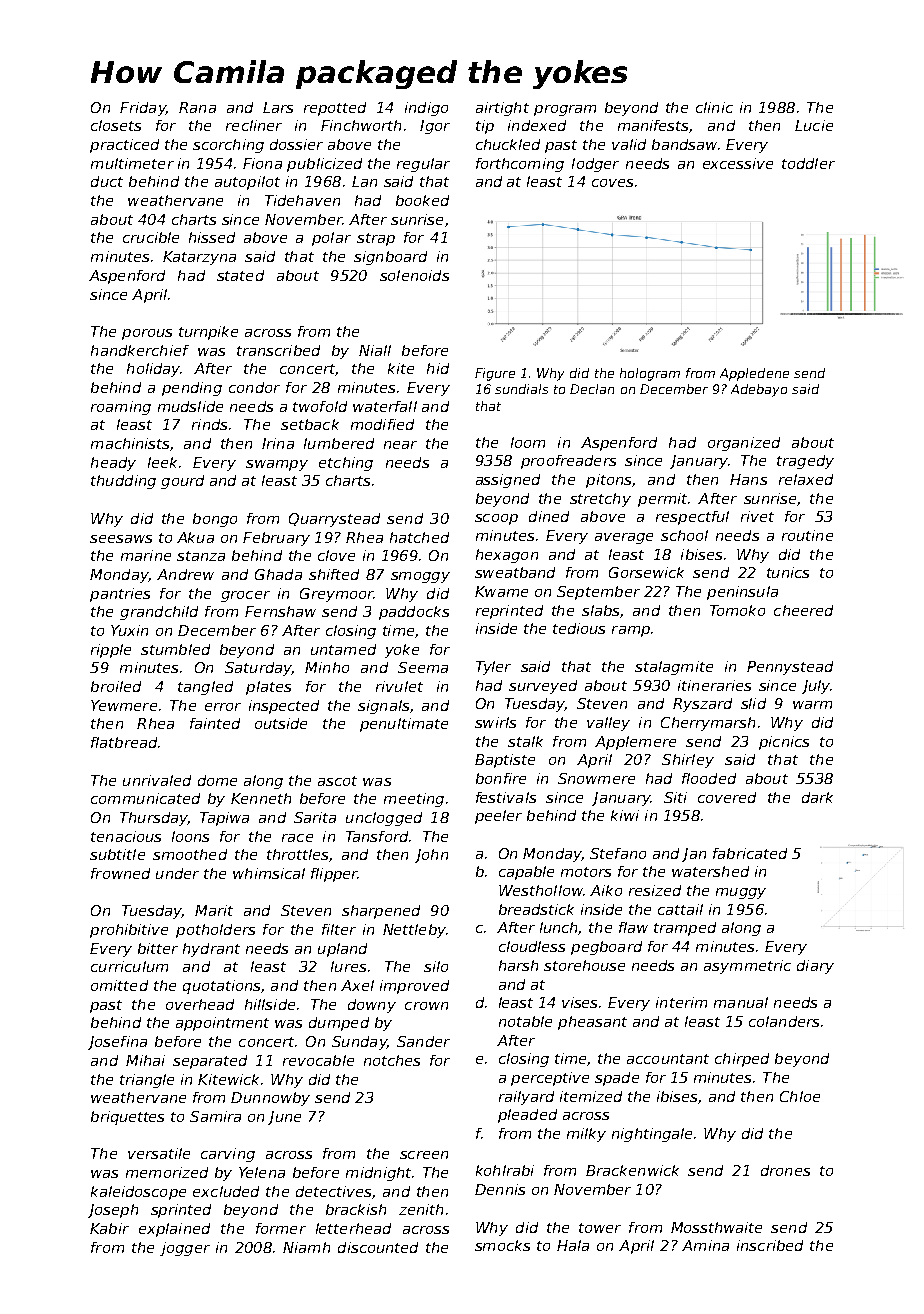  Describe the element at coordinates (208, 333) in the screenshot. I see `turnpike` at that location.
